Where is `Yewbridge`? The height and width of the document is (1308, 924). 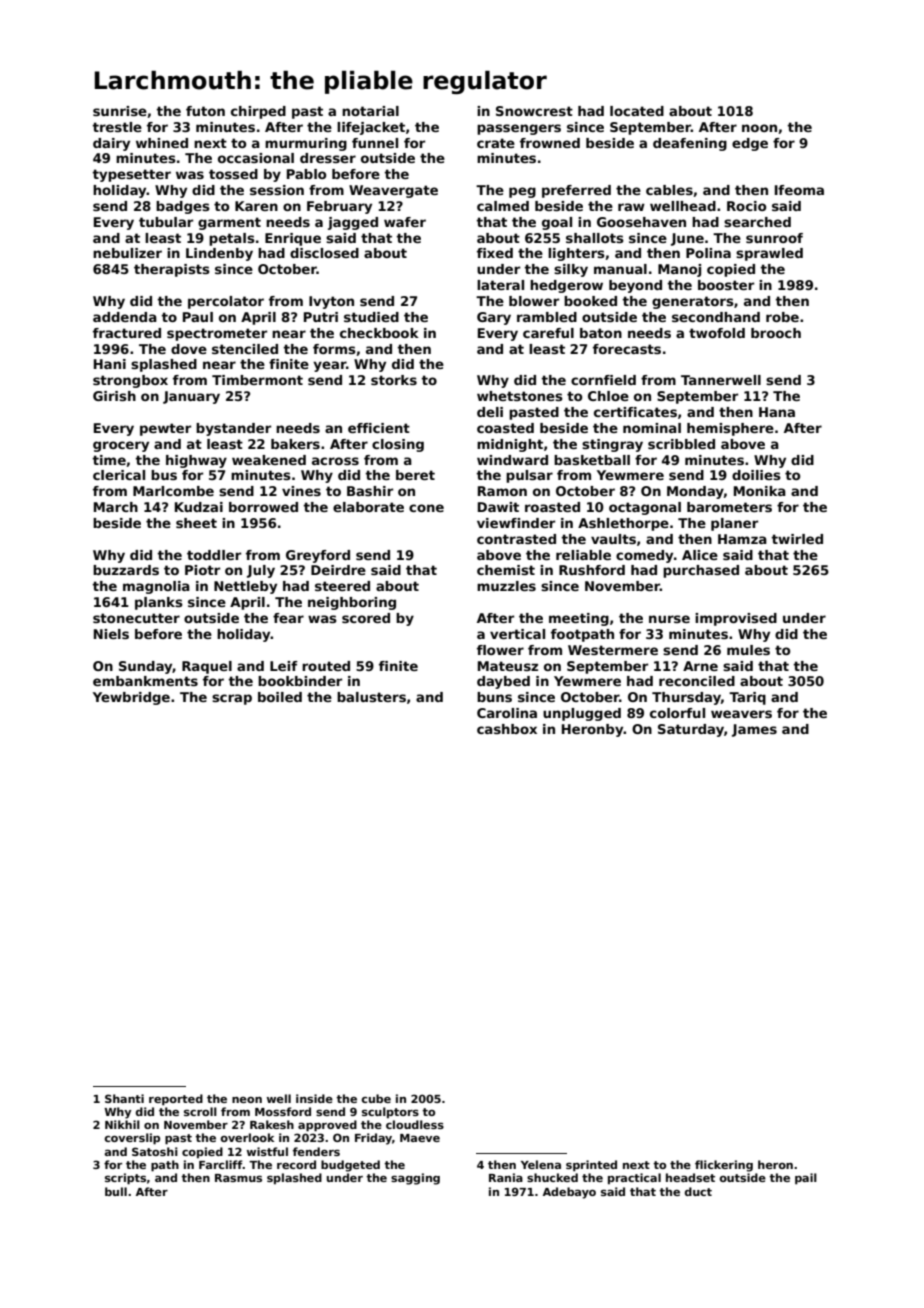 Yewbridge is located at coordinates (131, 698).
